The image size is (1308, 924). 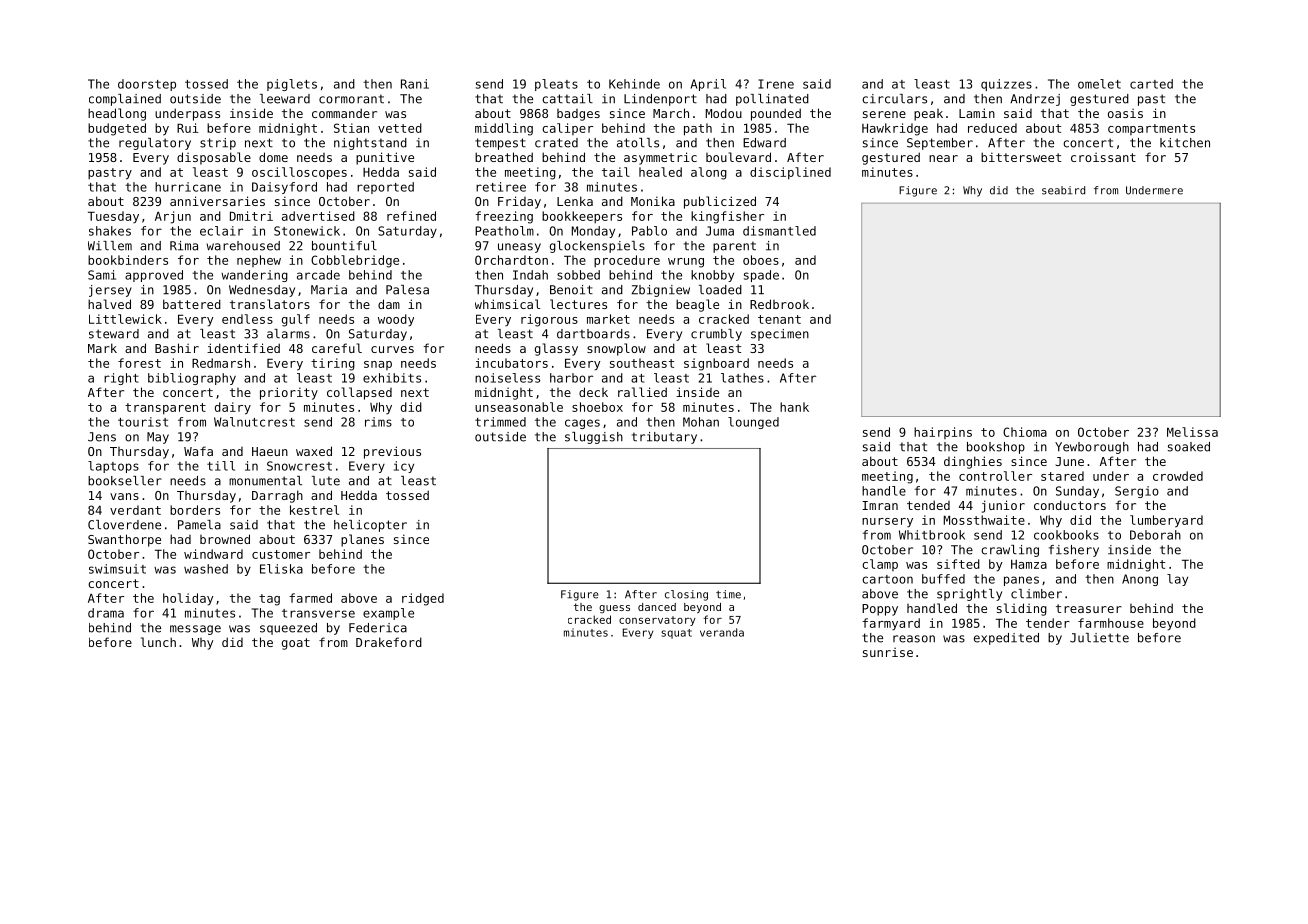 I want to click on squat, so click(x=676, y=634).
